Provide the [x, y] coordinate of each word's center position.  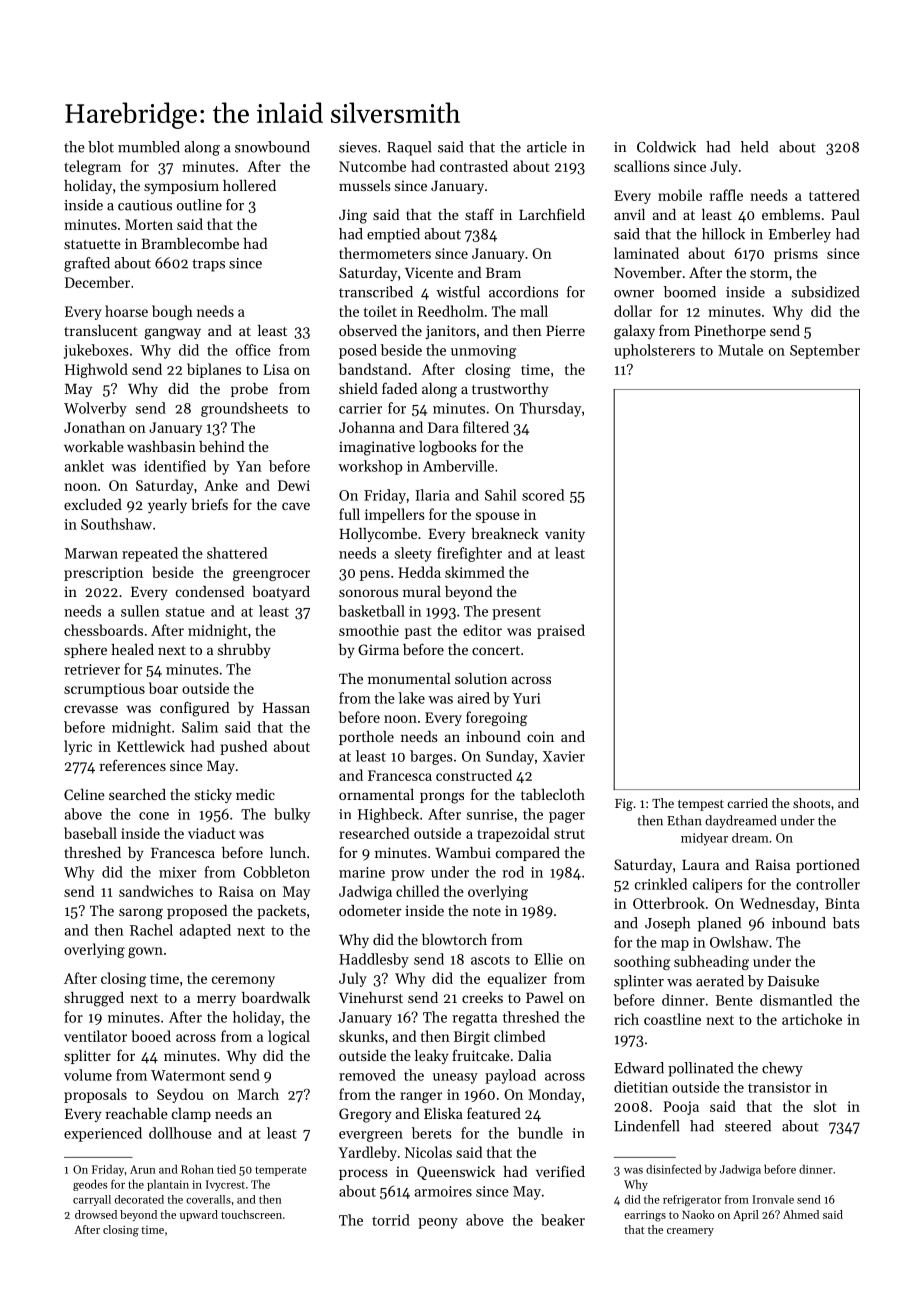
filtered [486, 427]
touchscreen [251, 1214]
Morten [149, 224]
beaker [563, 1220]
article [547, 147]
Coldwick [666, 147]
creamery [690, 1232]
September [825, 351]
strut [569, 834]
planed [719, 924]
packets [281, 912]
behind [221, 446]
